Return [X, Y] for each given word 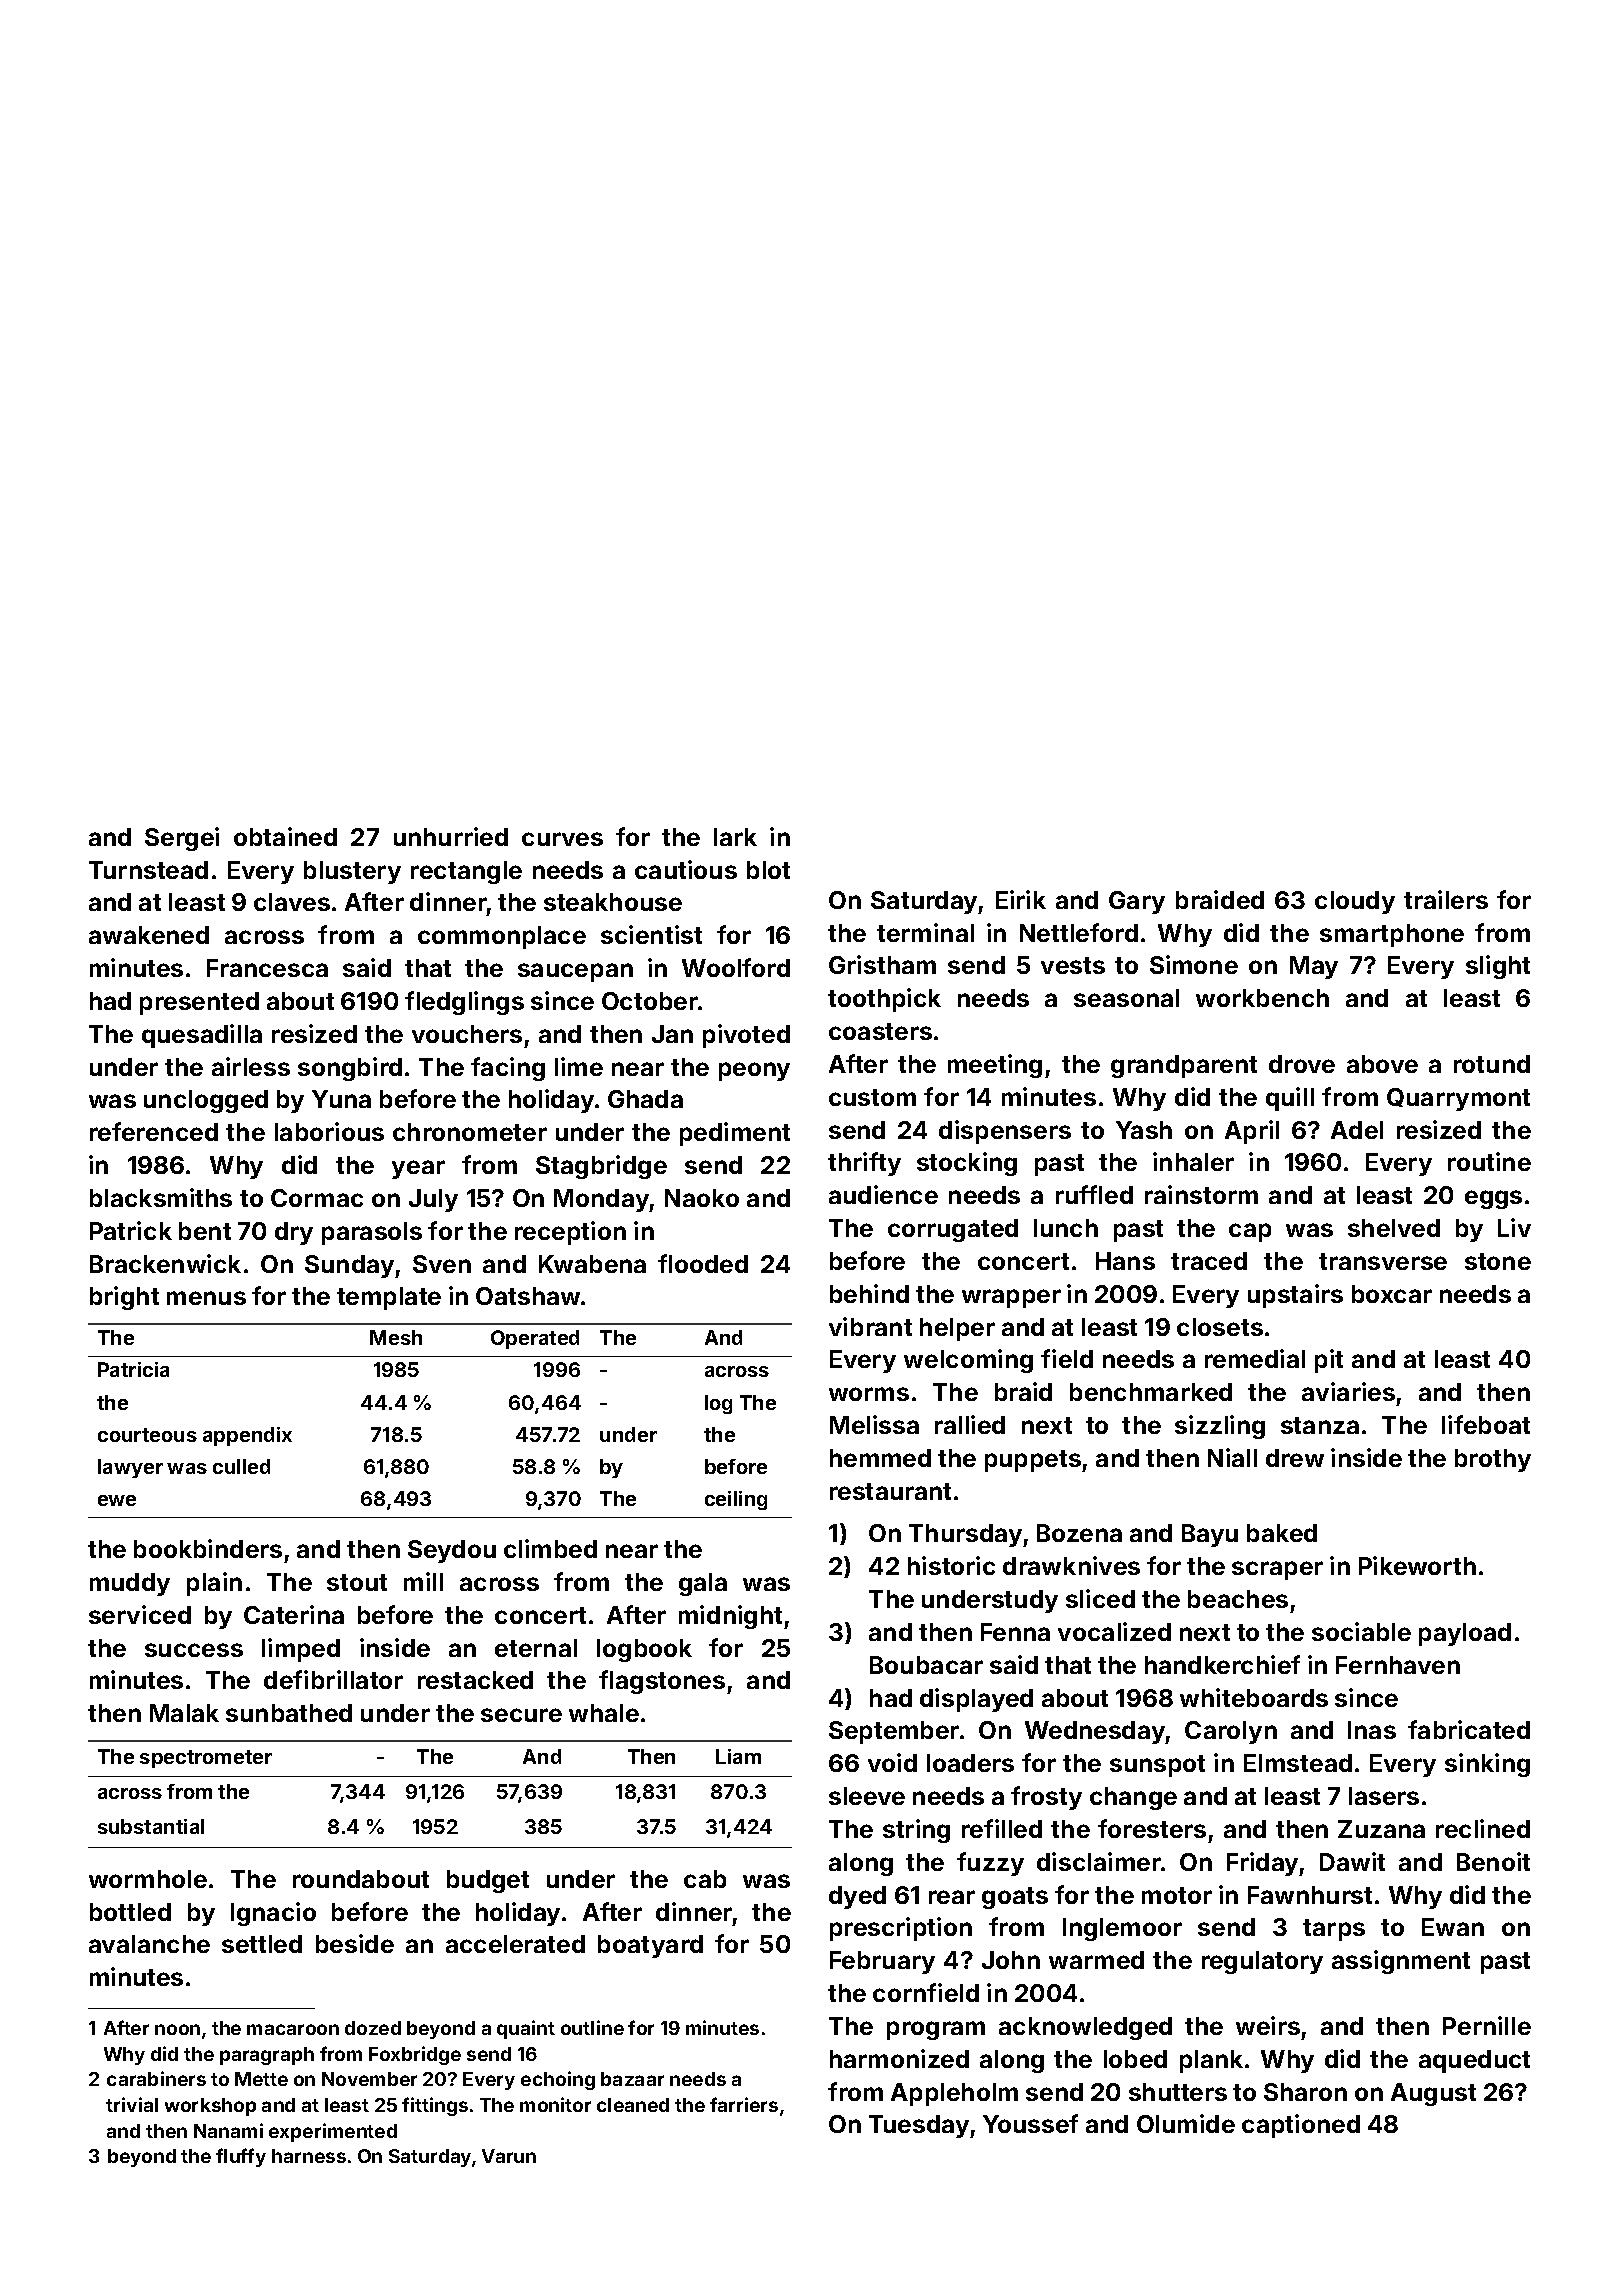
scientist [651, 934]
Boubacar [926, 1665]
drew [1295, 1458]
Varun [509, 2156]
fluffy [241, 2157]
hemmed [880, 1458]
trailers [1446, 899]
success [194, 1650]
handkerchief [1222, 1664]
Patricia [133, 1369]
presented [199, 1003]
